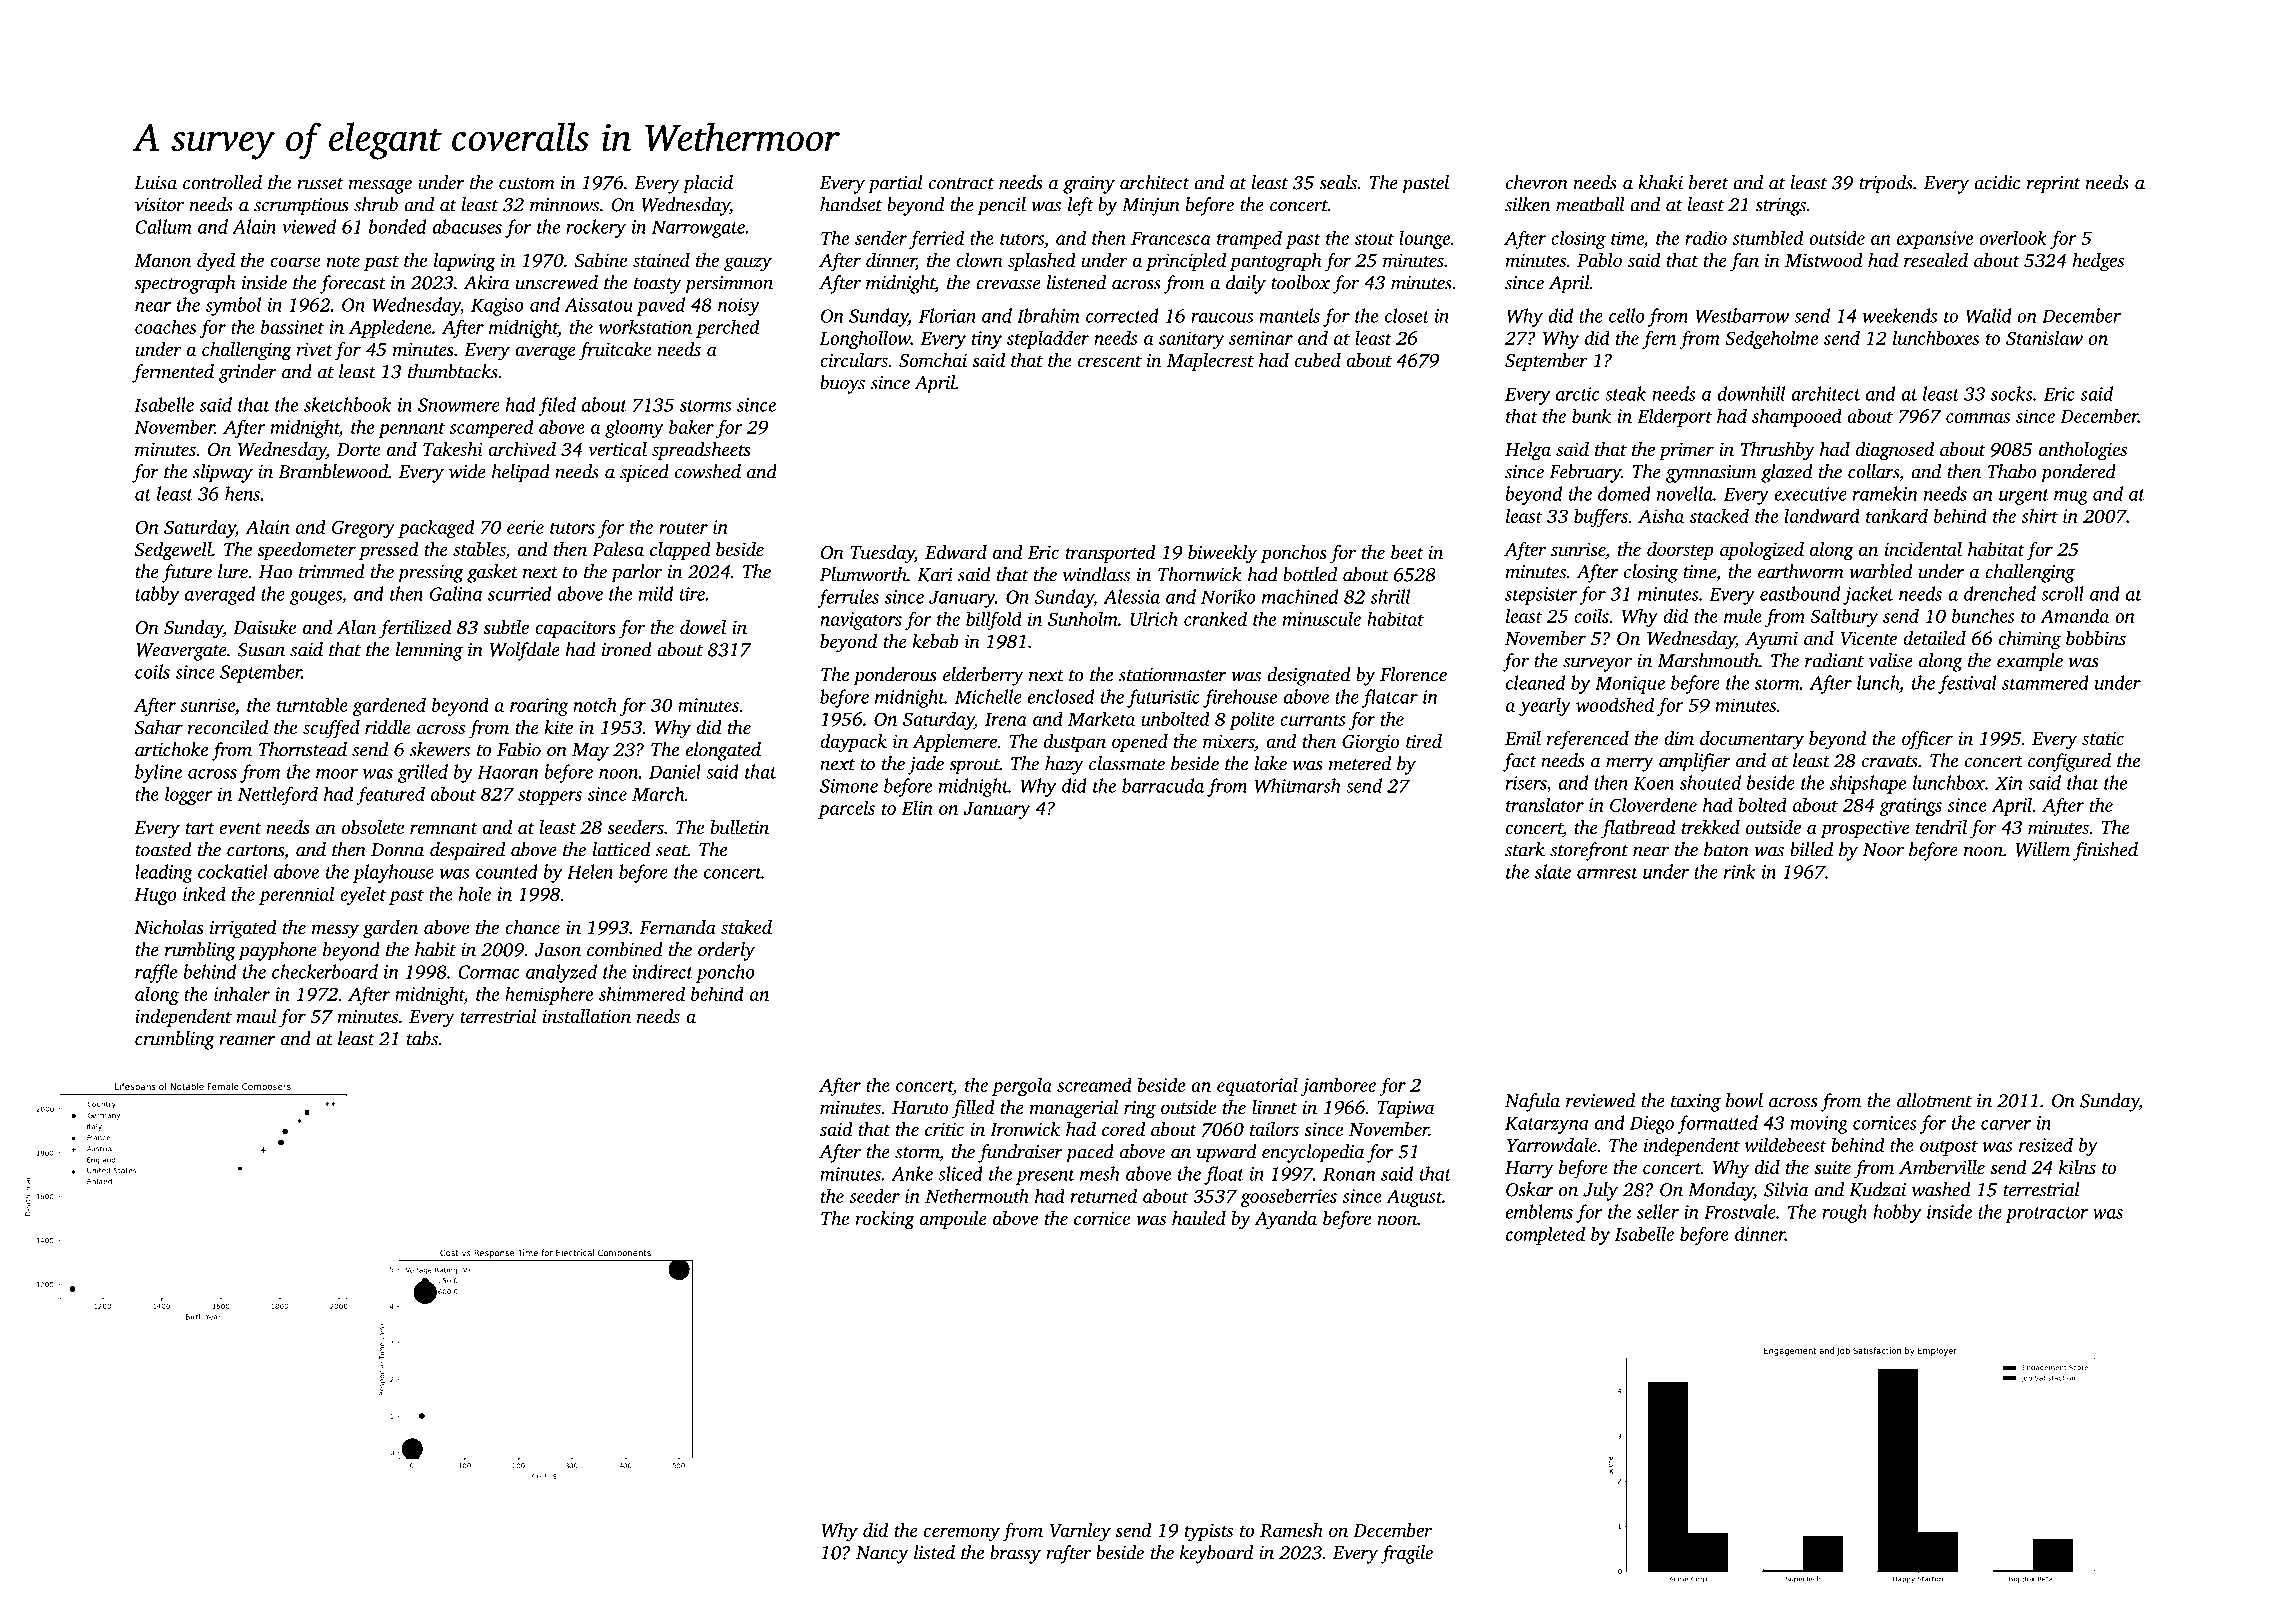  Describe the element at coordinates (1222, 554) in the document. I see `biweekly` at that location.
